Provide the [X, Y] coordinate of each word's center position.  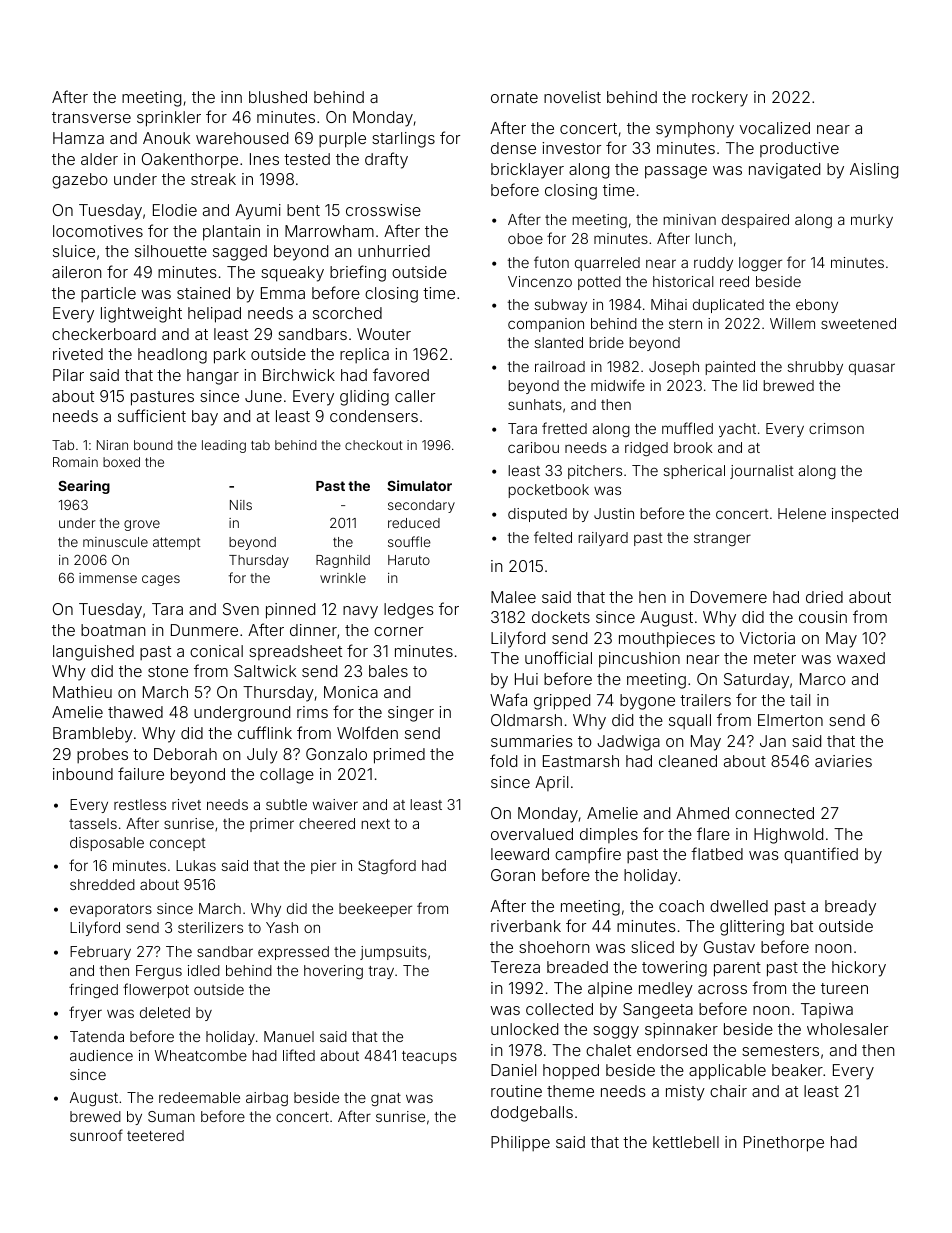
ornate [514, 97]
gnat [386, 1099]
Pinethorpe [784, 1144]
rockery [720, 99]
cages [161, 580]
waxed [861, 658]
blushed [278, 97]
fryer [85, 1013]
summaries [532, 741]
